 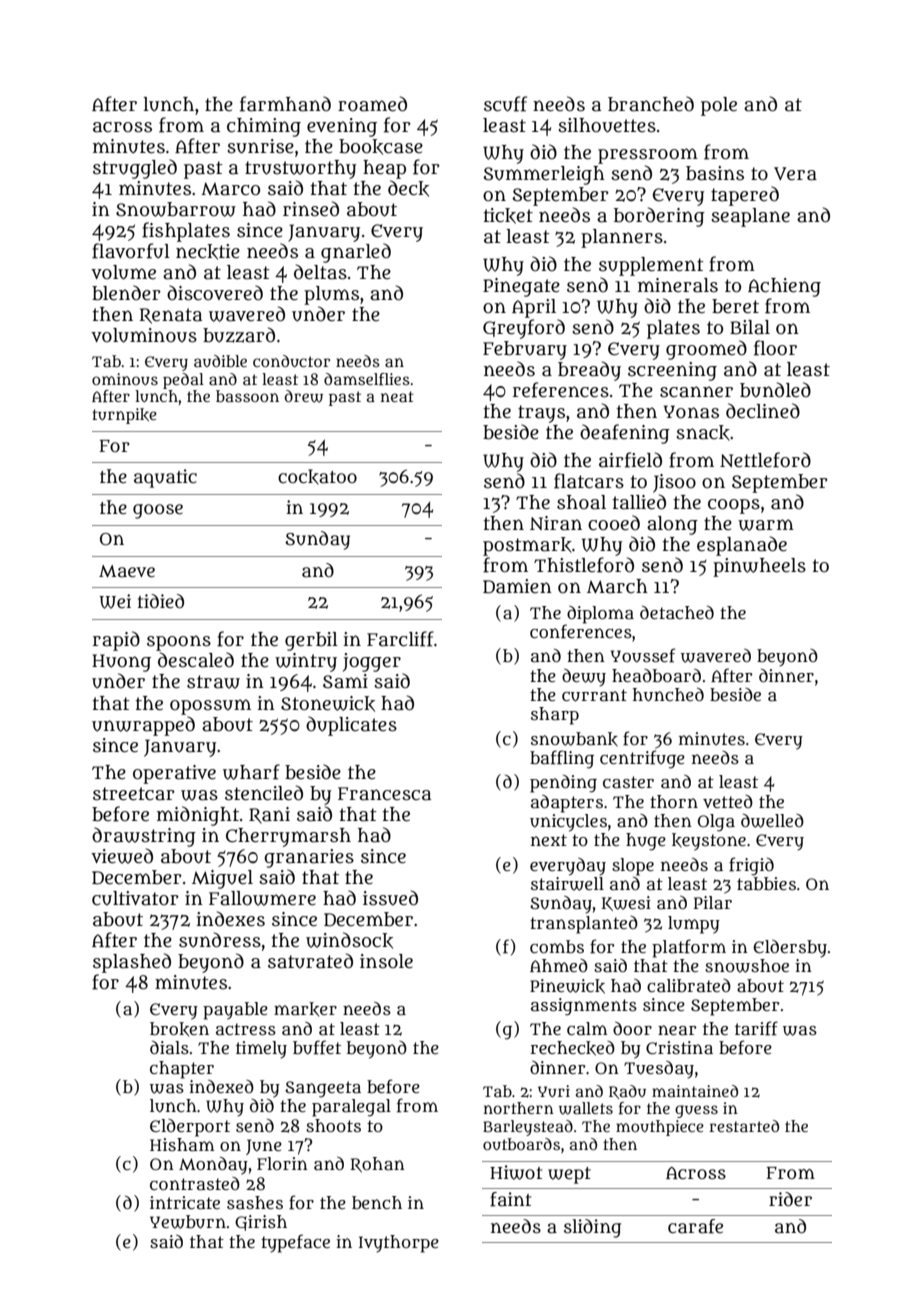 What do you see at coordinates (659, 217) in the image?
I see `bordering` at bounding box center [659, 217].
